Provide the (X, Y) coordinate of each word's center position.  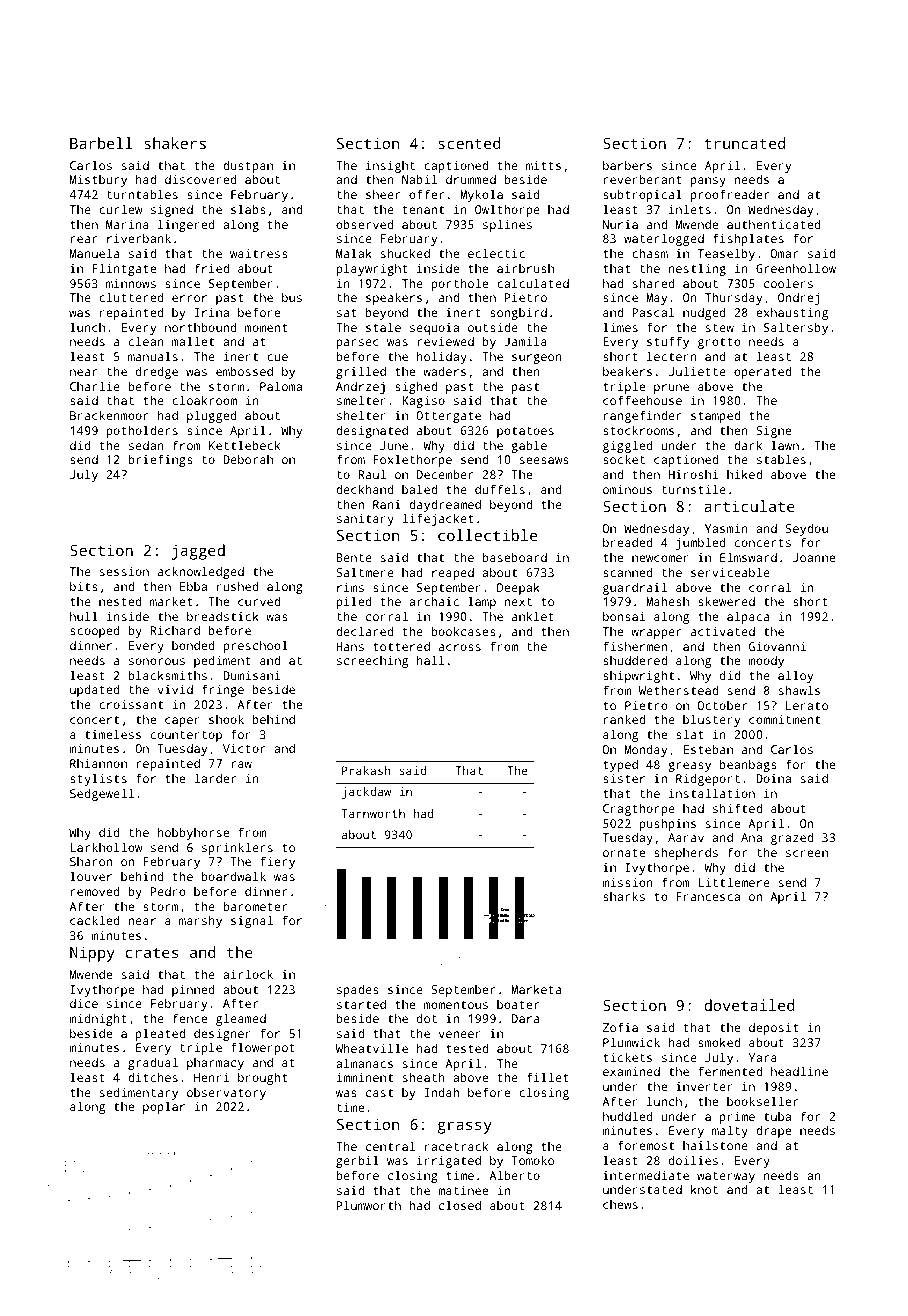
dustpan (248, 166)
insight (390, 167)
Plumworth (369, 1205)
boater (518, 1004)
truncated (744, 143)
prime (737, 1118)
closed (460, 1205)
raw (241, 764)
